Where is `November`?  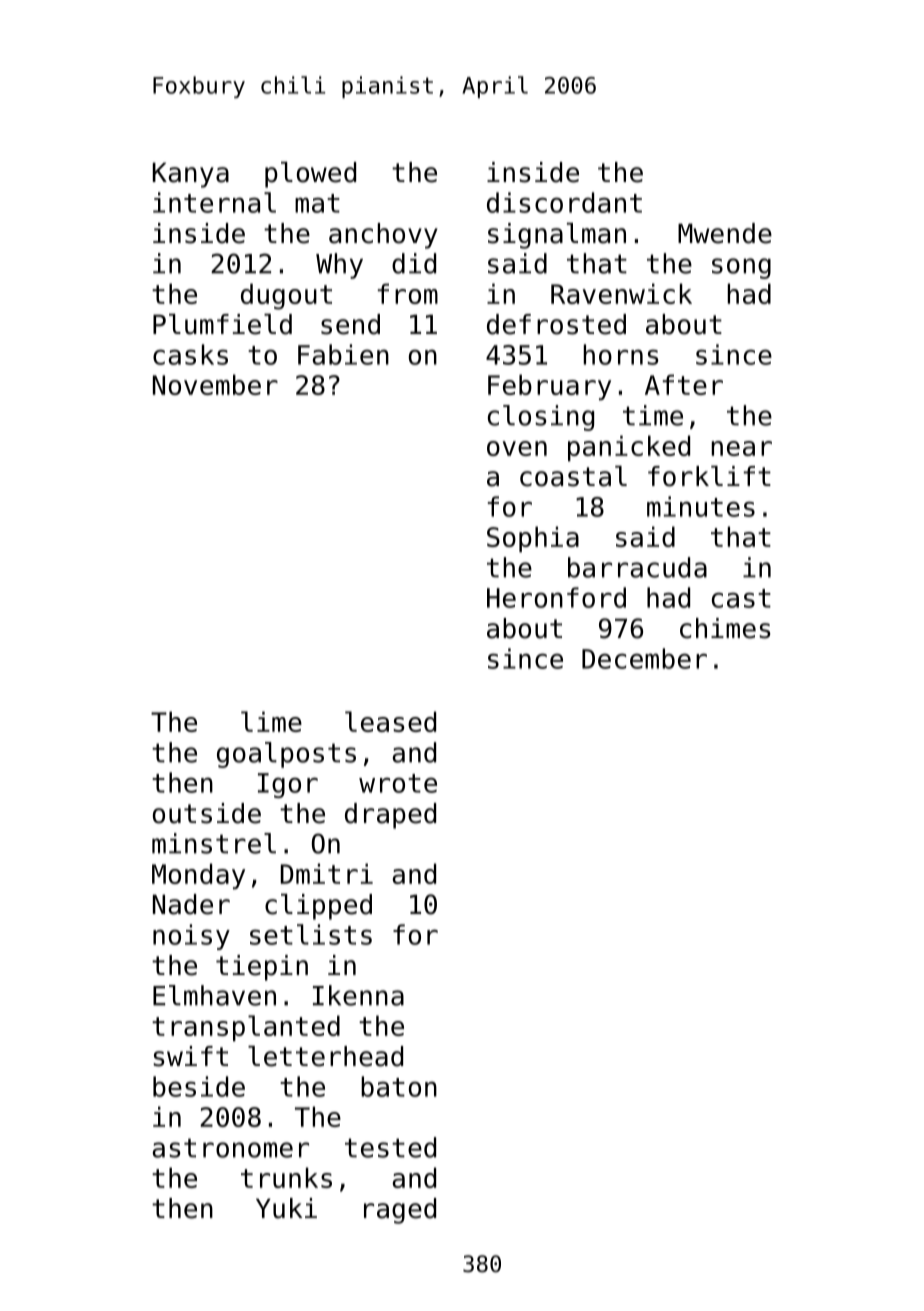 November is located at coordinates (215, 384).
